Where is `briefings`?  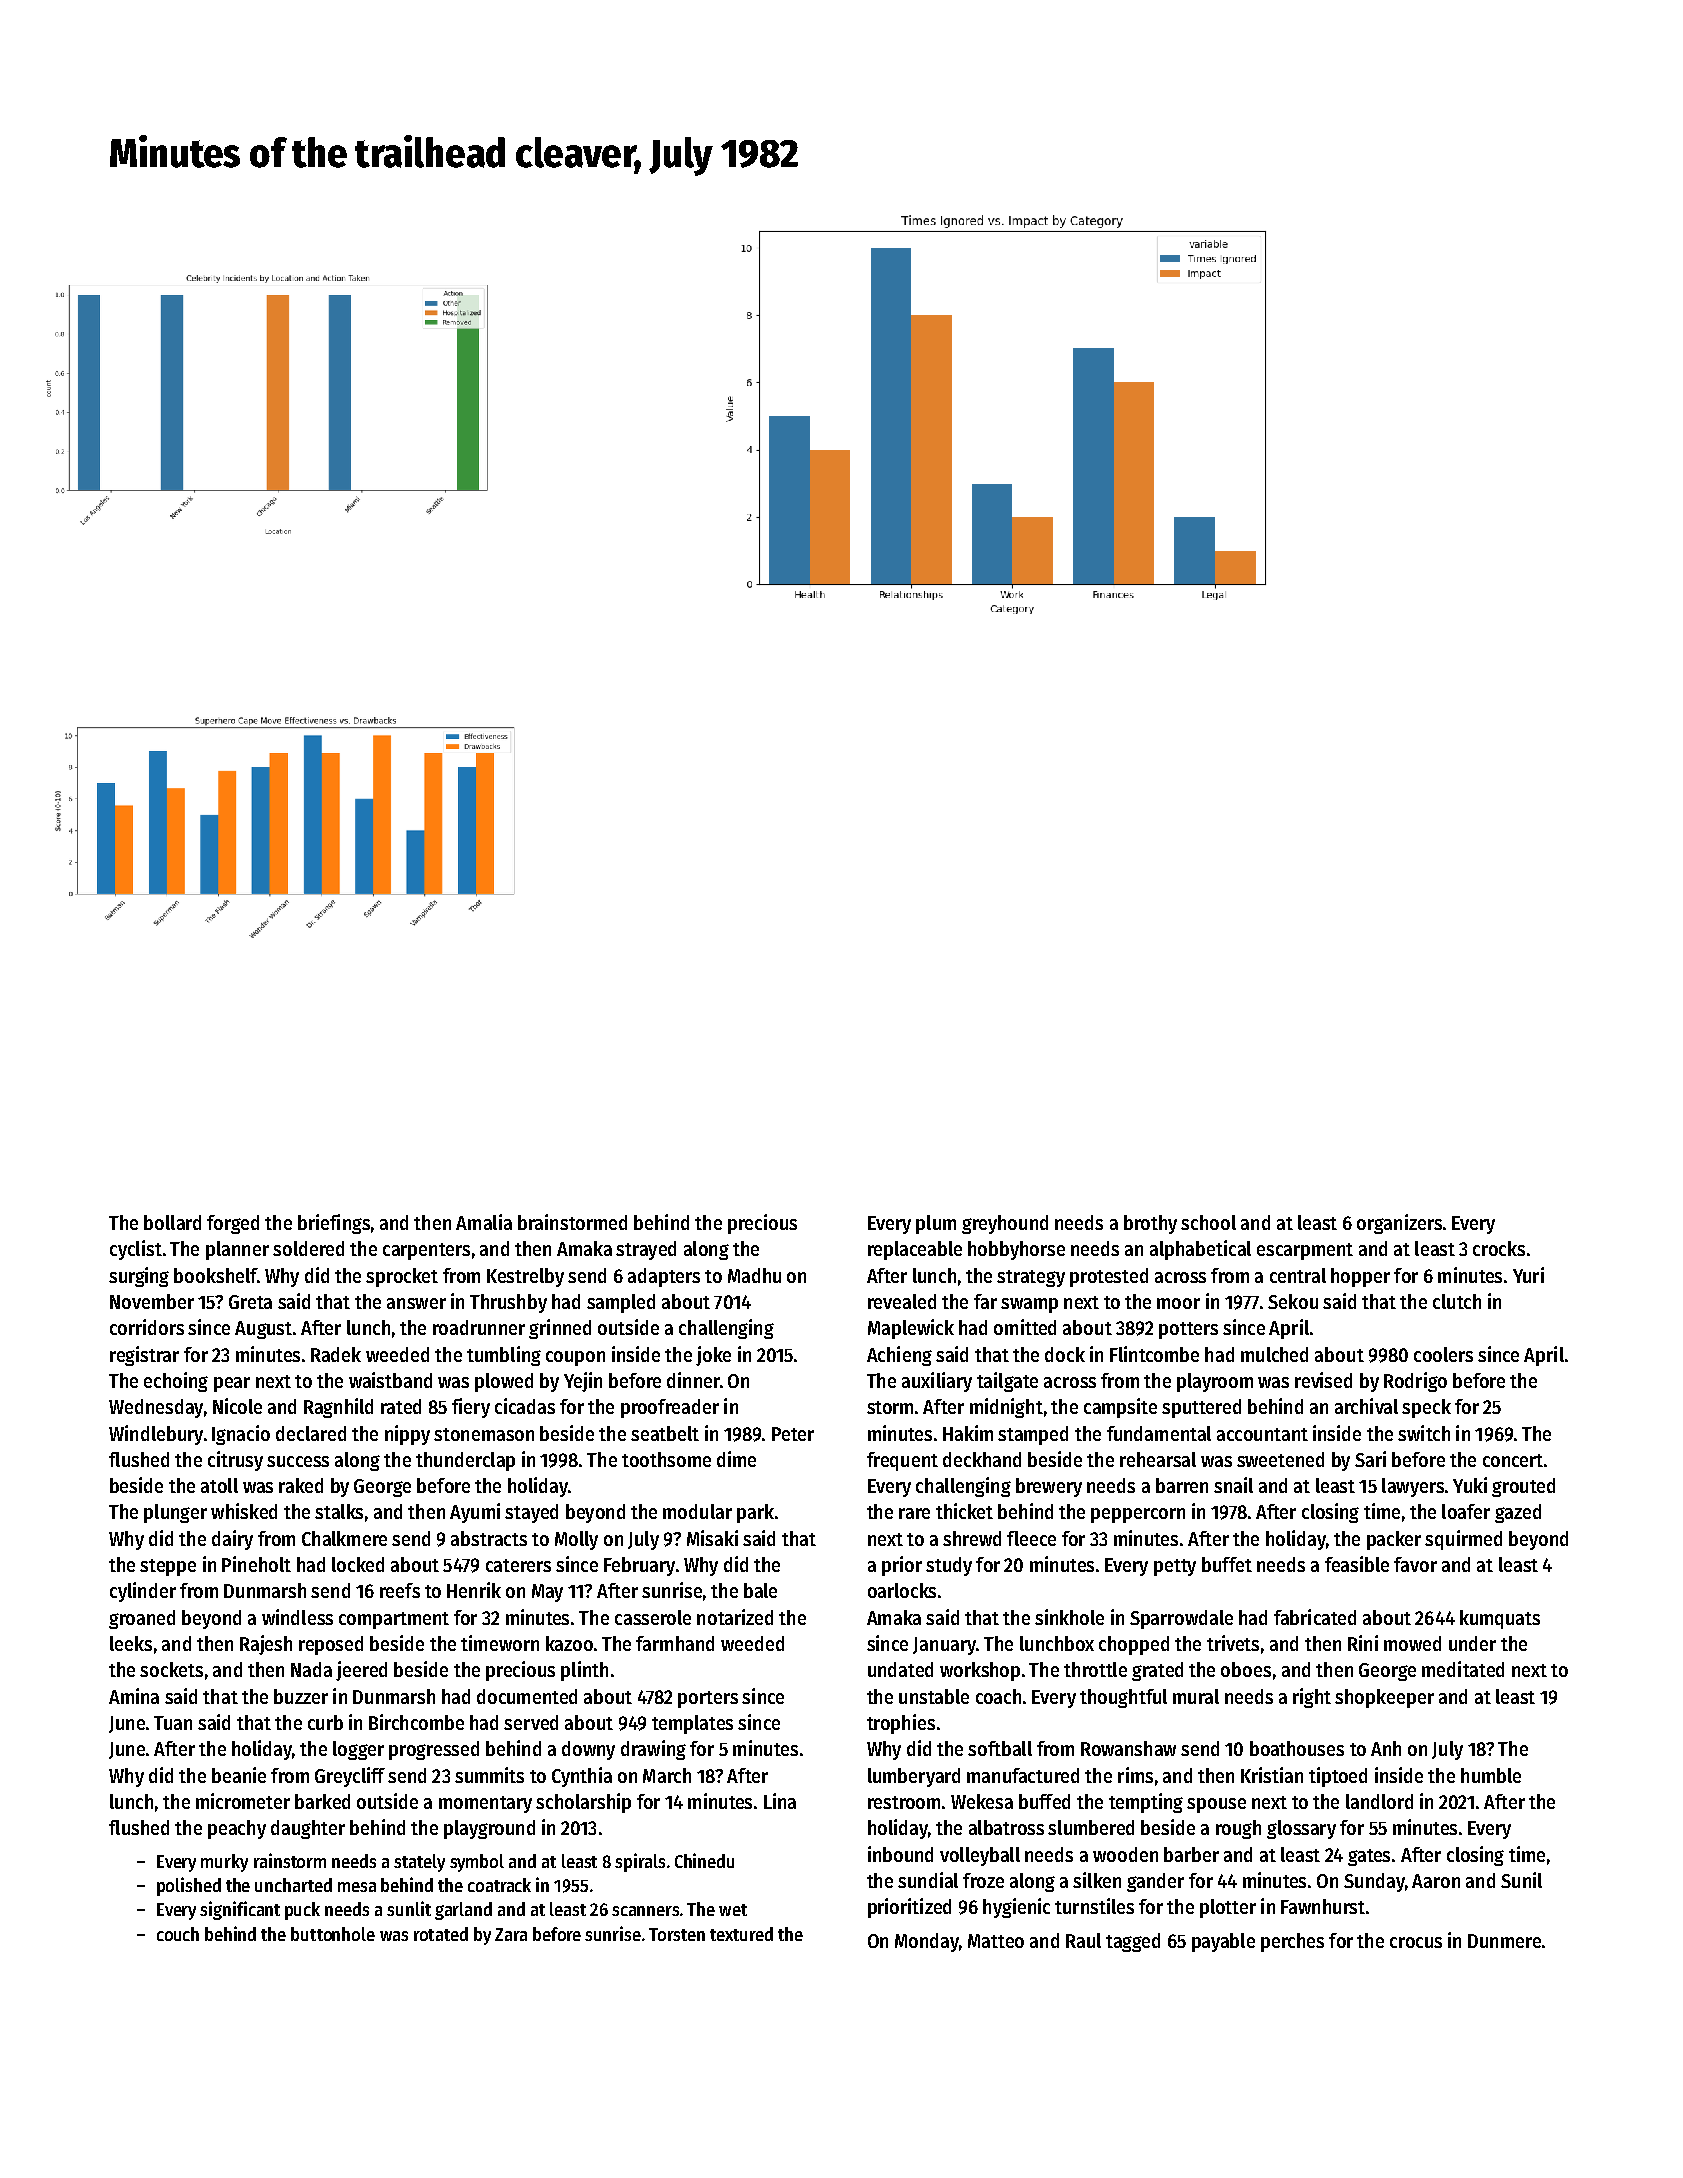 briefings is located at coordinates (334, 1224).
